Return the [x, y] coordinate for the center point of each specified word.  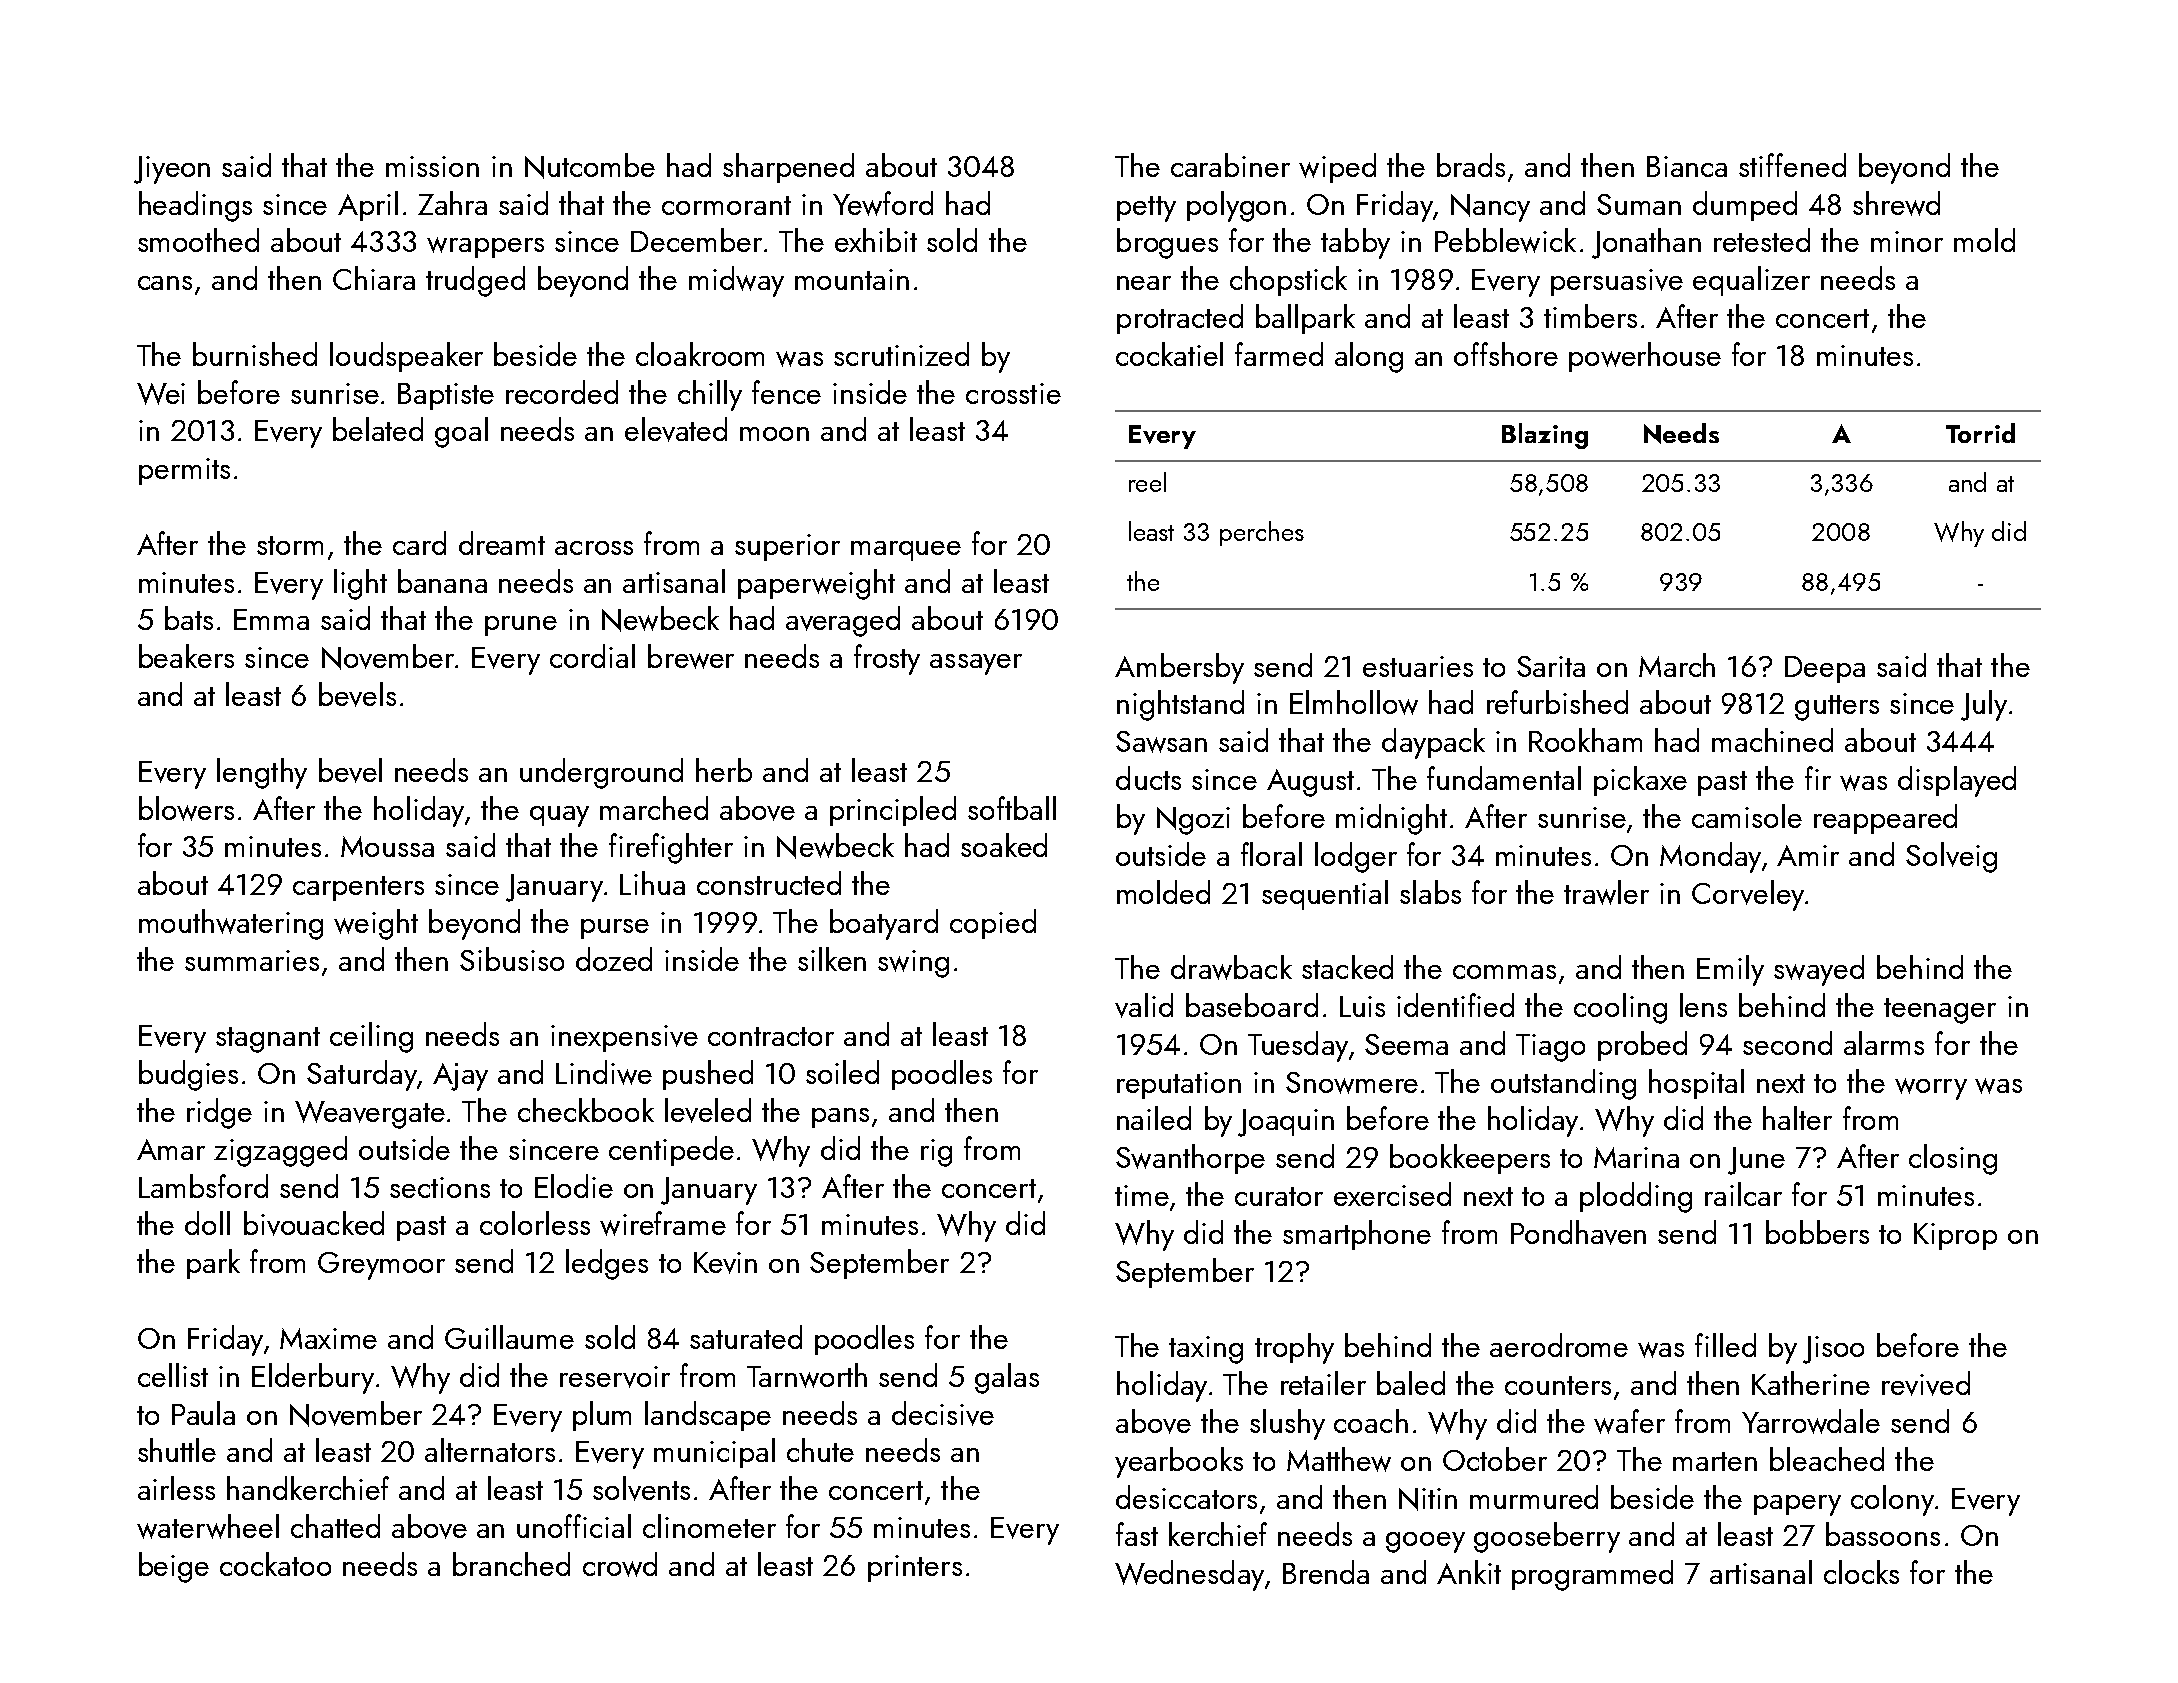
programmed [1592, 1575]
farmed [1279, 354]
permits [184, 471]
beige [174, 1567]
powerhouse [1645, 357]
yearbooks [1179, 1462]
